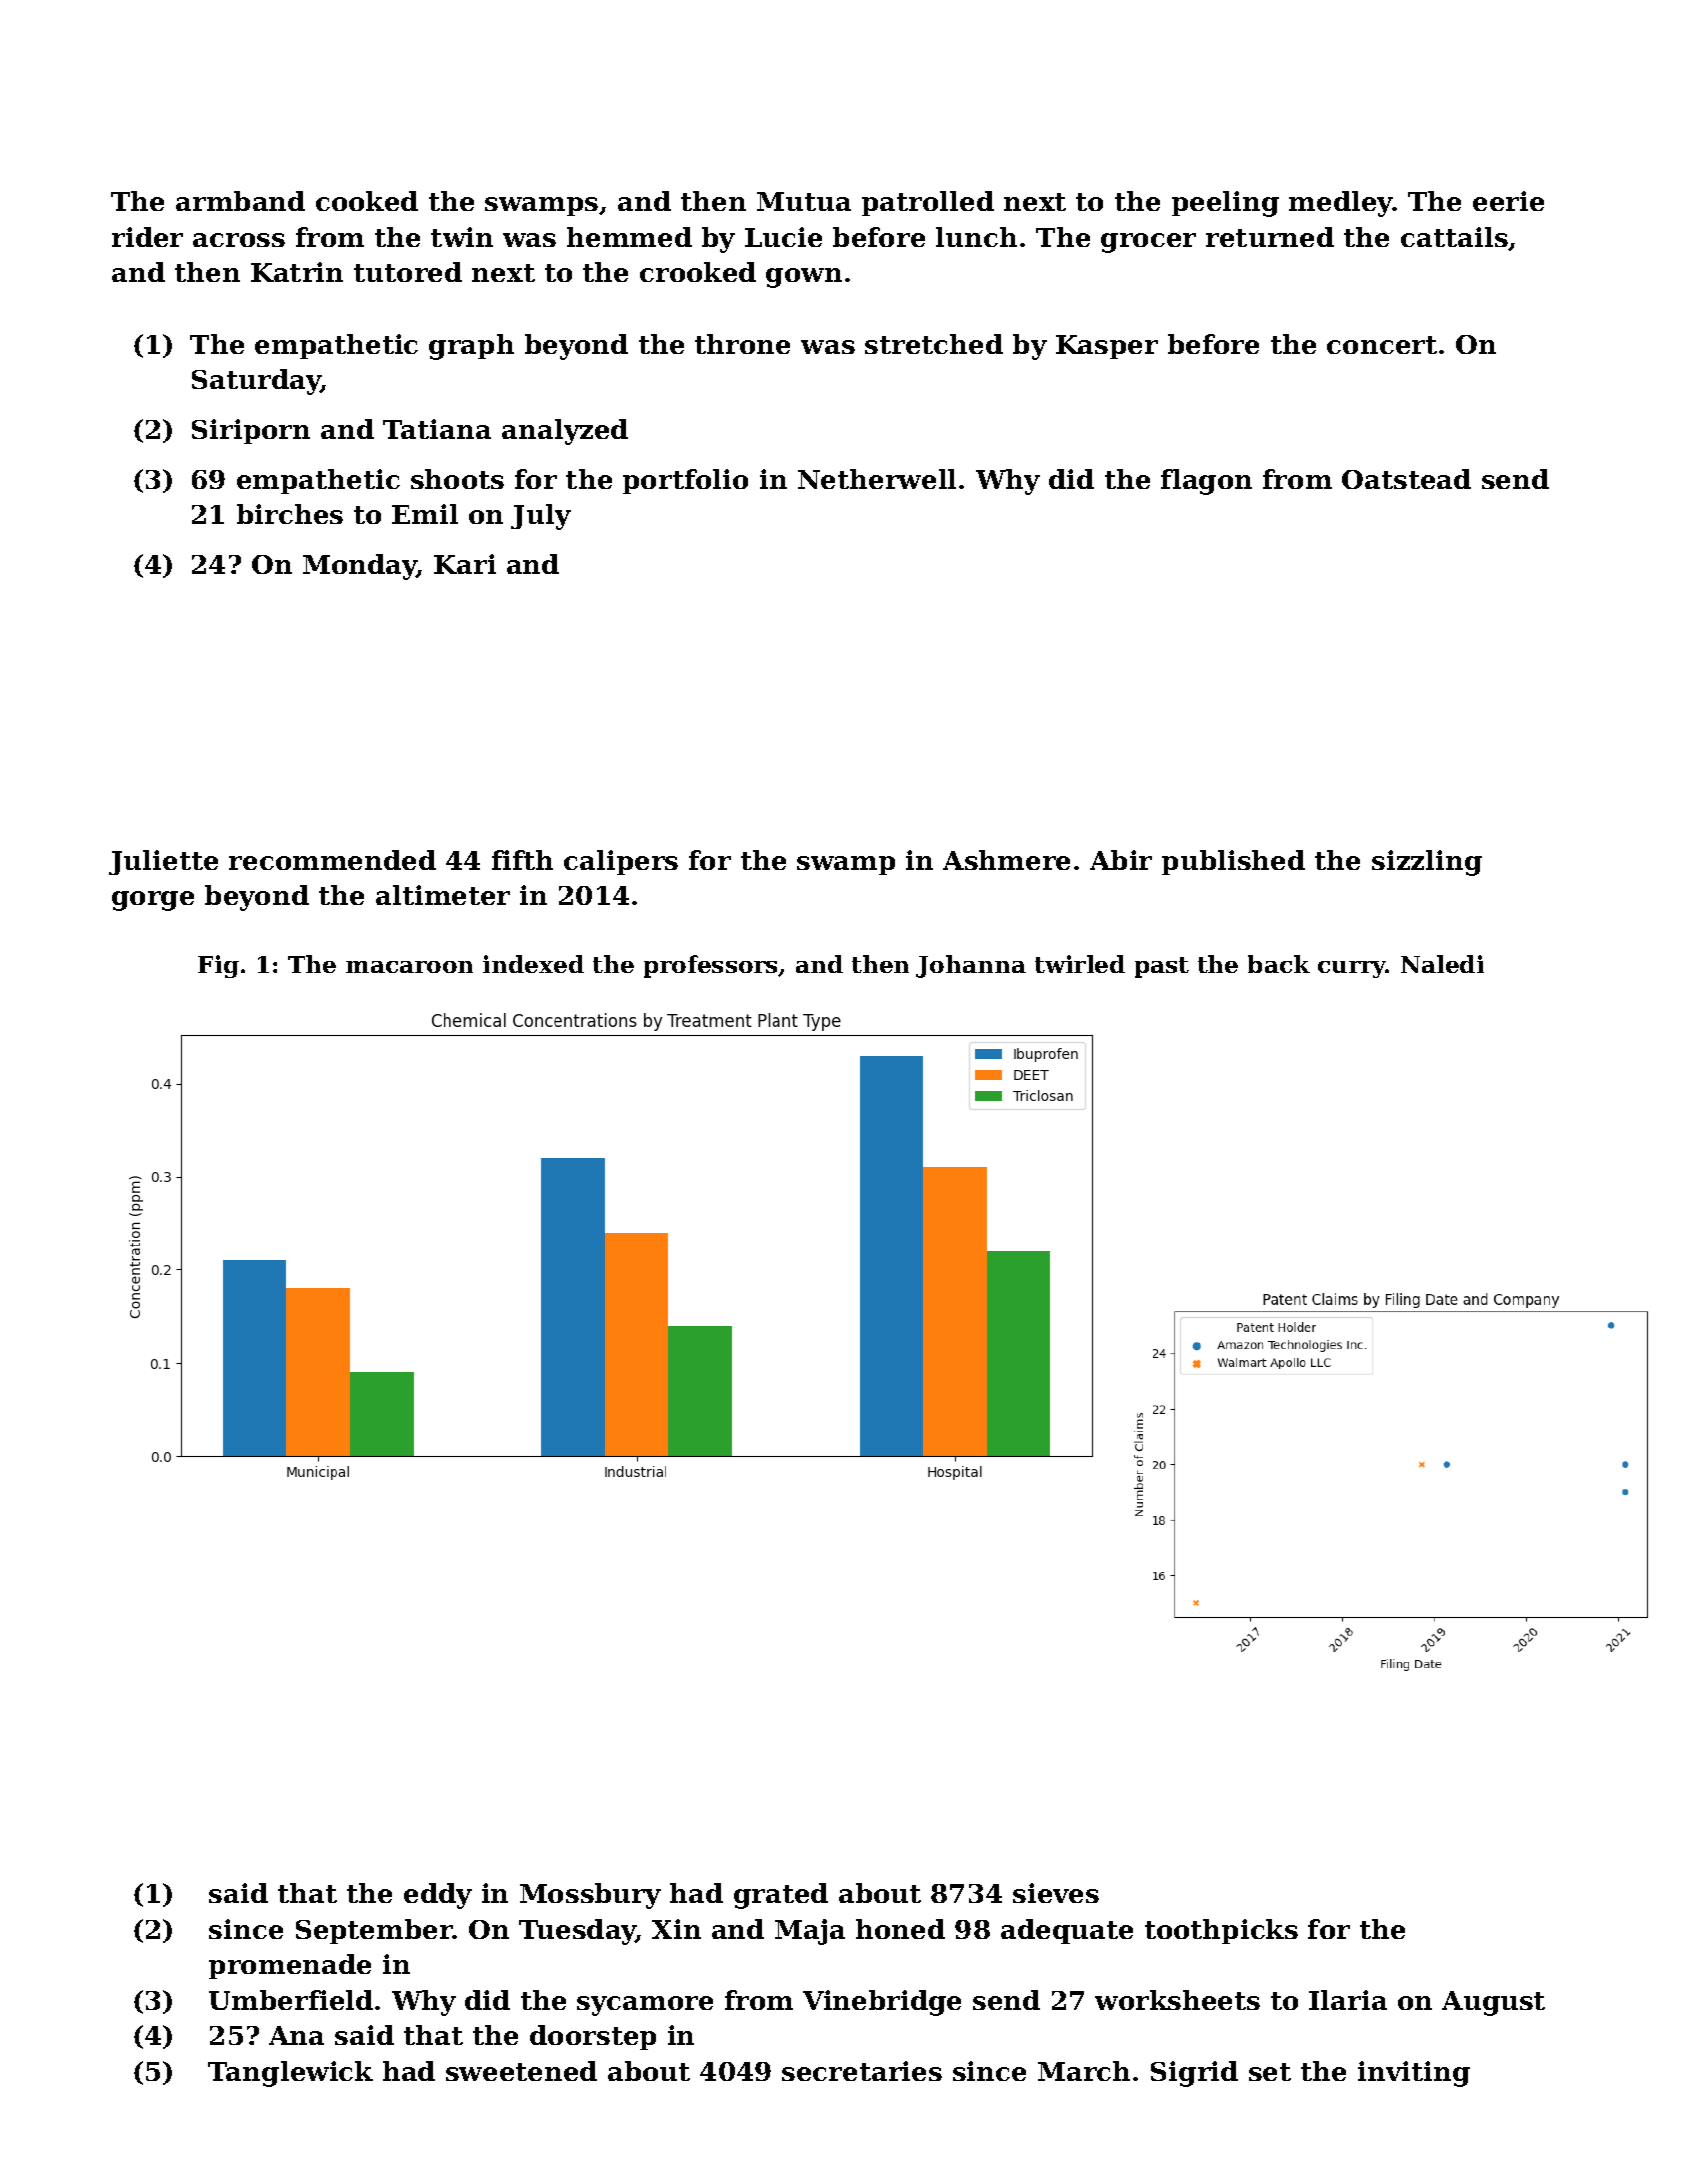 The width and height of the document is (1683, 2178). What do you see at coordinates (533, 964) in the document?
I see `indexed` at bounding box center [533, 964].
